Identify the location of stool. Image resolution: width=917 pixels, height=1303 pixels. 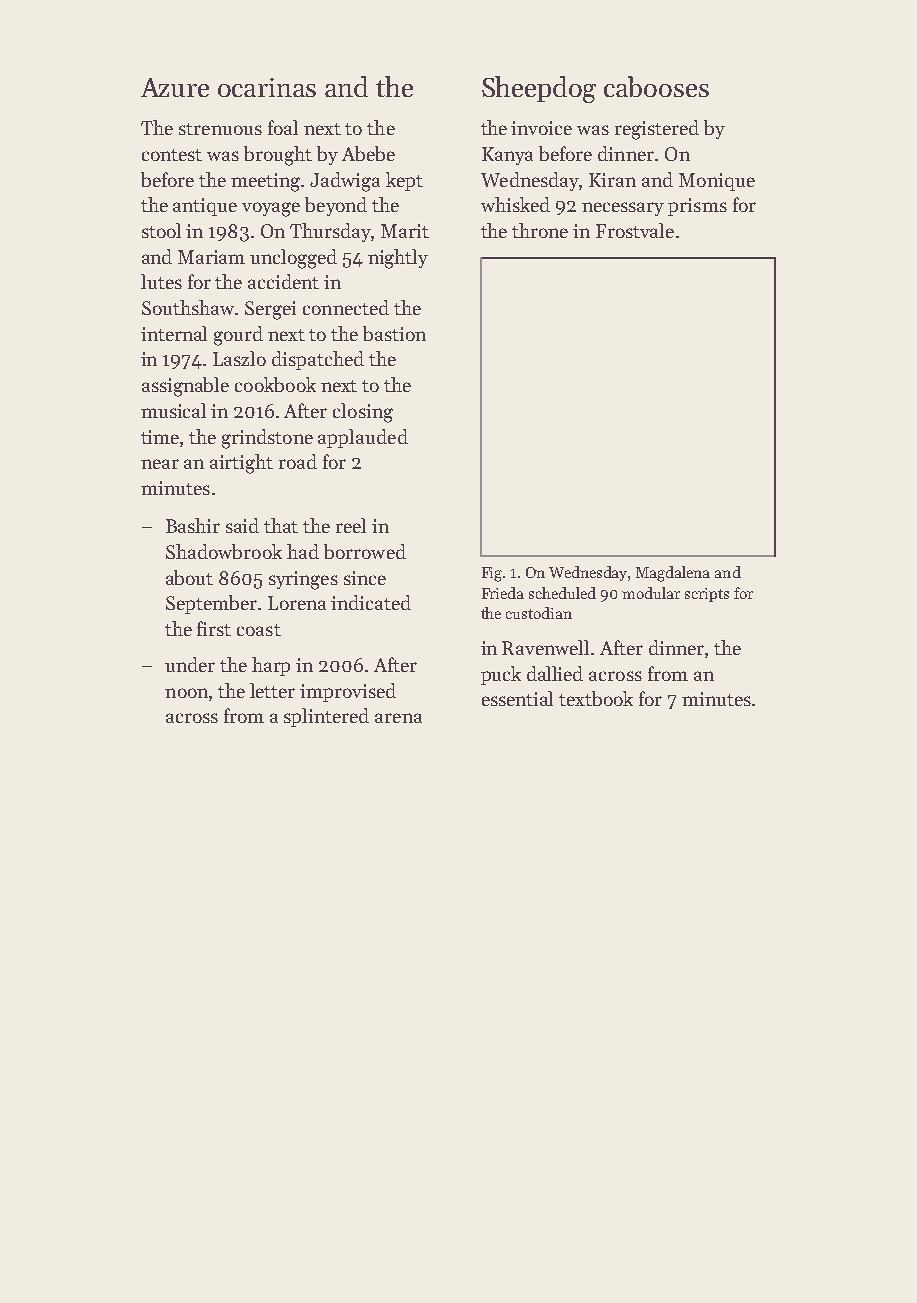
(161, 230).
